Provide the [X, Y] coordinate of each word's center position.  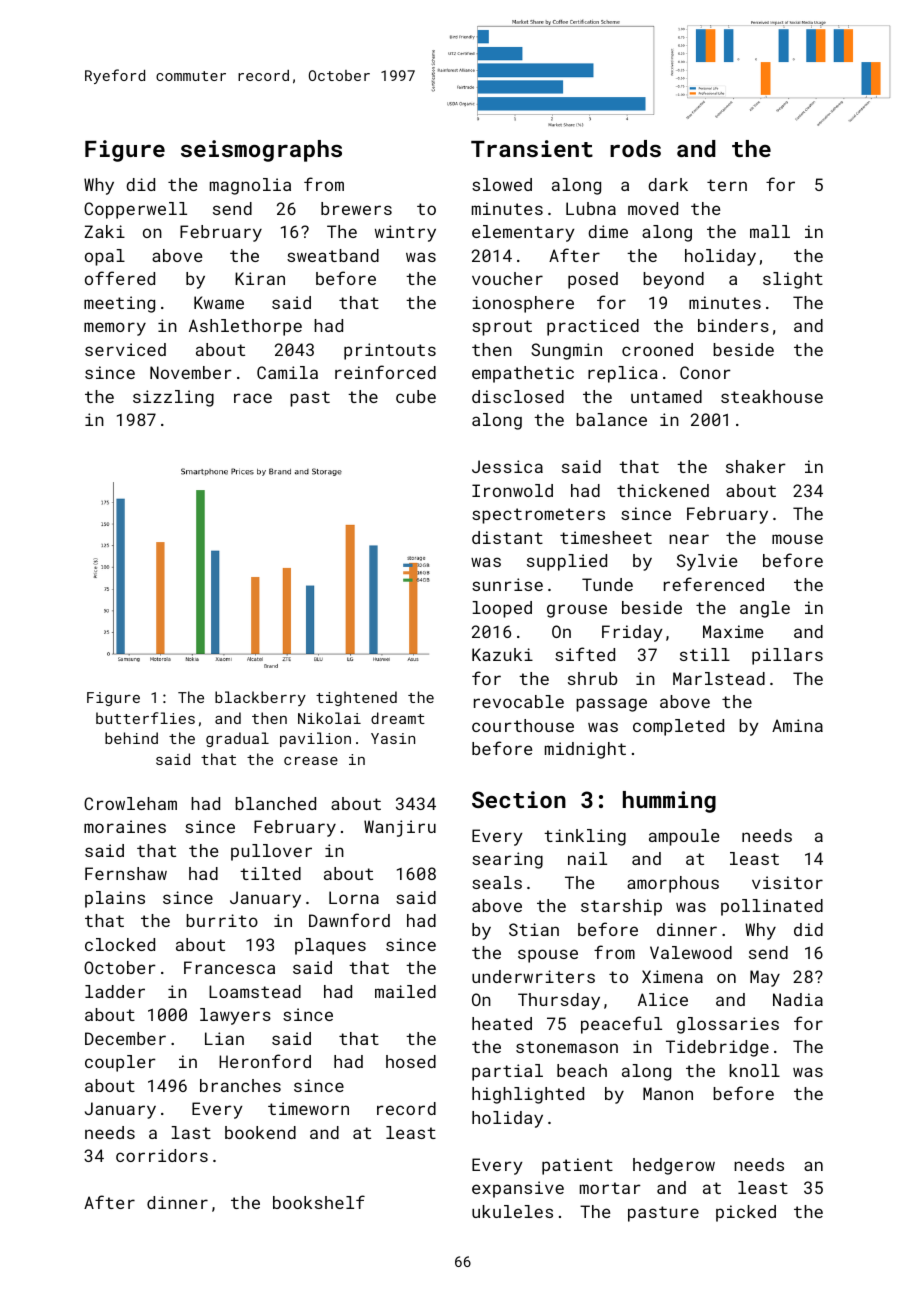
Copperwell [135, 210]
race [253, 398]
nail [587, 858]
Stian [534, 929]
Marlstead [719, 678]
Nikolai [329, 718]
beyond [673, 280]
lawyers [235, 1016]
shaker [756, 466]
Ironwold [512, 490]
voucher [507, 278]
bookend [260, 1132]
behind [131, 738]
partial [507, 1072]
